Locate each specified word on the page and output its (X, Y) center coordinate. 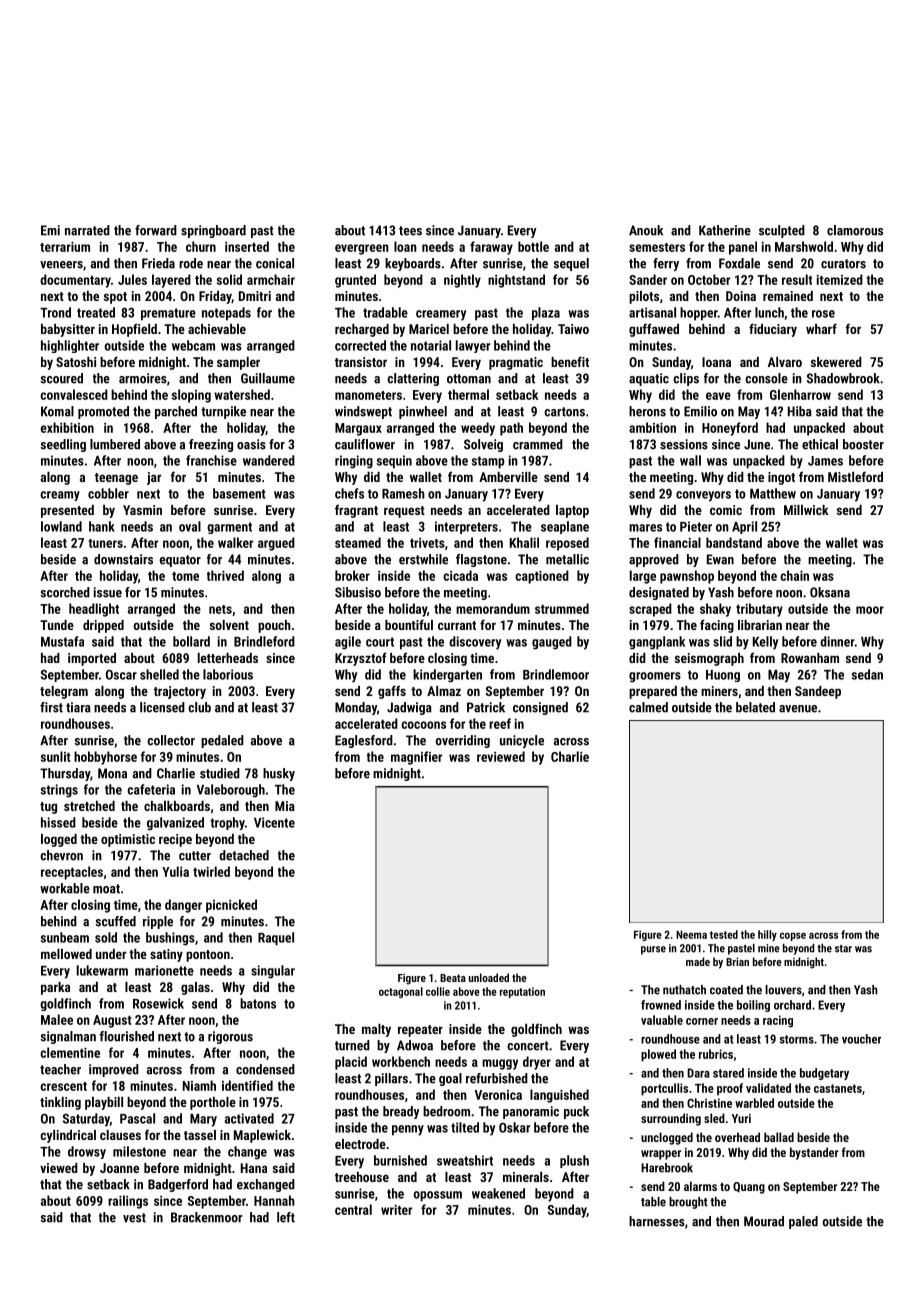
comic (726, 510)
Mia (285, 806)
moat (106, 889)
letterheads (228, 658)
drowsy (87, 1152)
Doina (741, 296)
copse (793, 936)
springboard (213, 231)
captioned (542, 577)
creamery (441, 315)
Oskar (514, 1127)
